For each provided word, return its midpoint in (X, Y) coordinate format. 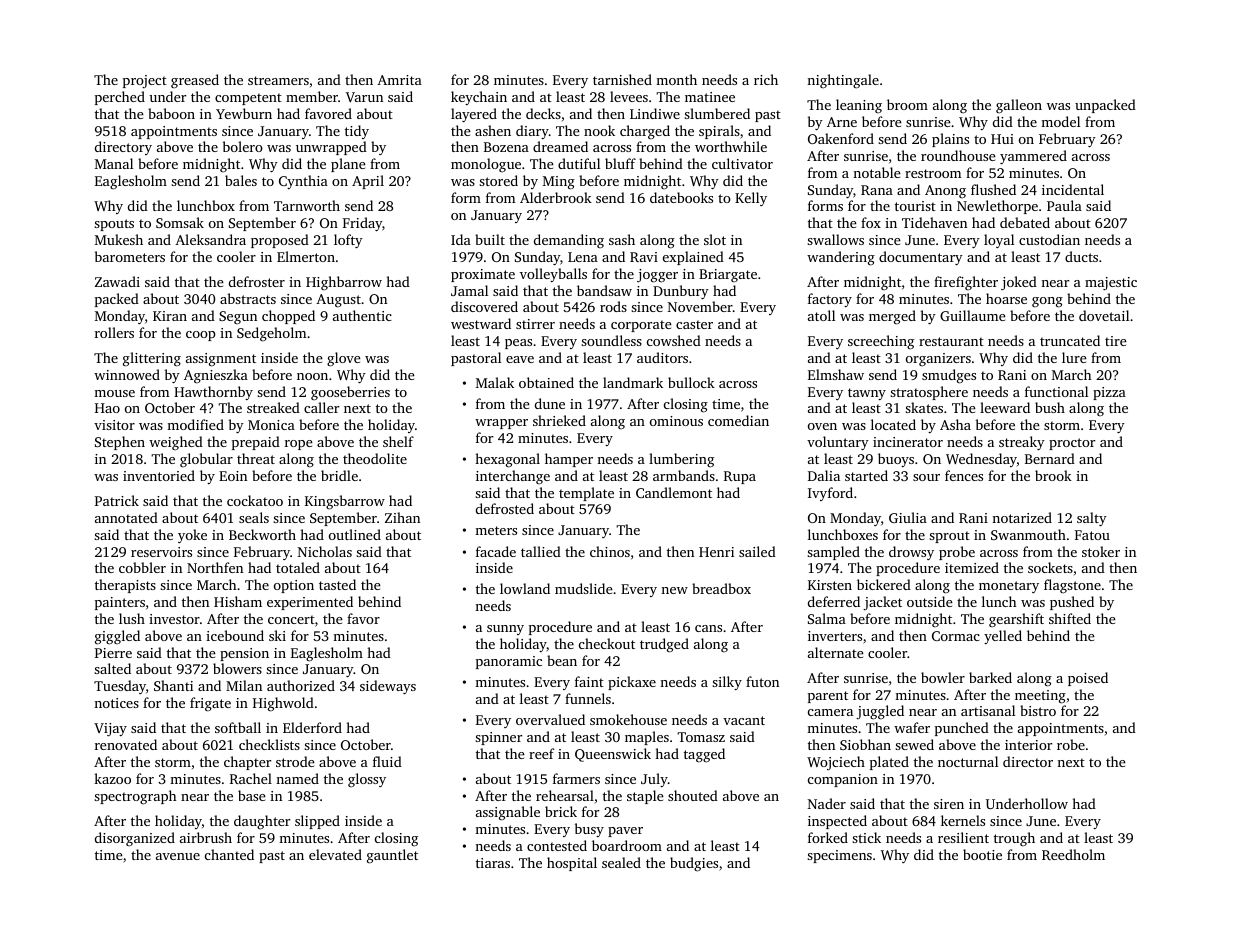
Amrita (399, 80)
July (654, 780)
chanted (229, 854)
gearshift (1016, 620)
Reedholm (1073, 854)
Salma (827, 618)
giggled (117, 637)
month (676, 79)
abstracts (248, 298)
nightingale (843, 81)
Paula (1064, 205)
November (700, 306)
